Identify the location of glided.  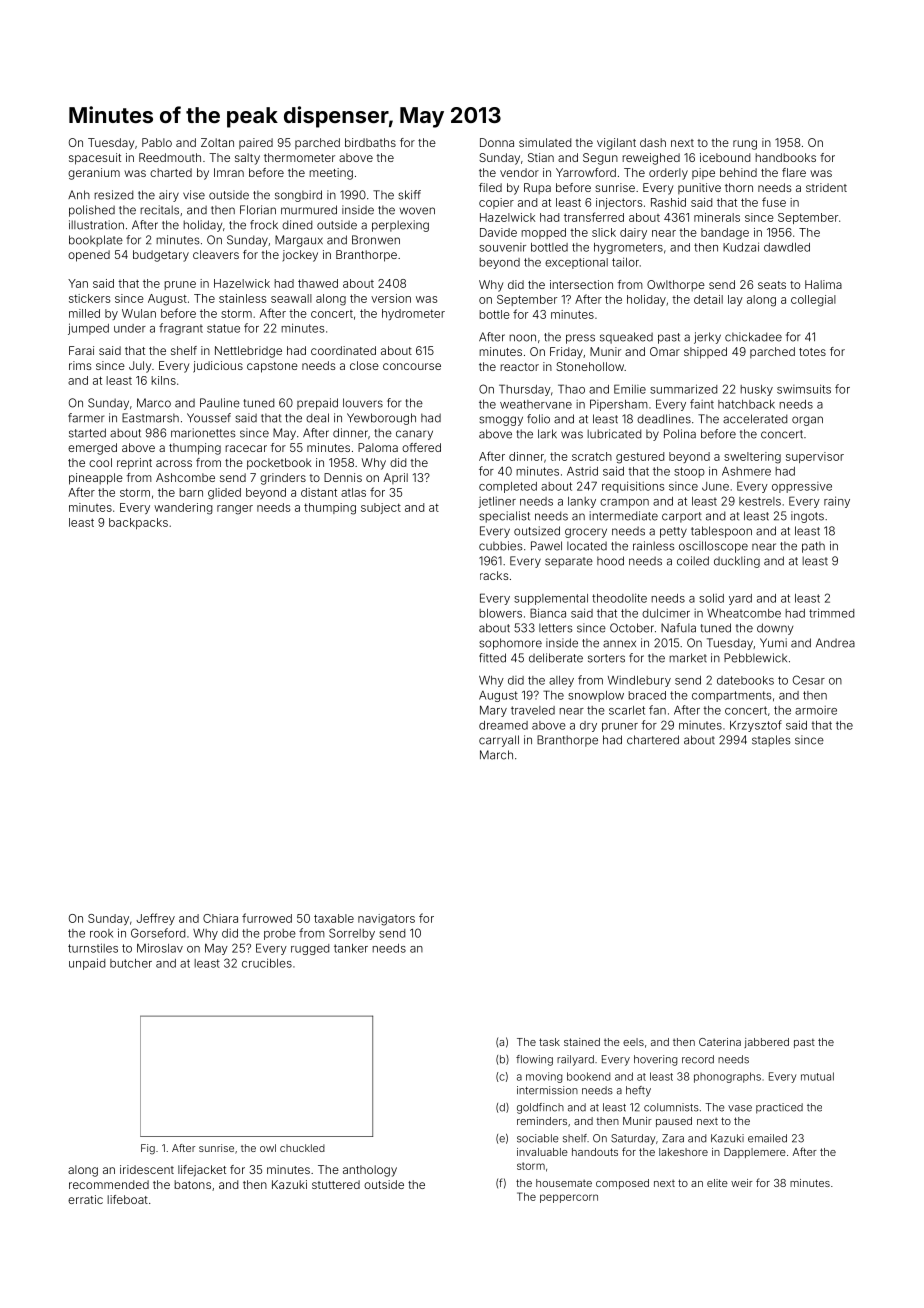
(224, 494).
